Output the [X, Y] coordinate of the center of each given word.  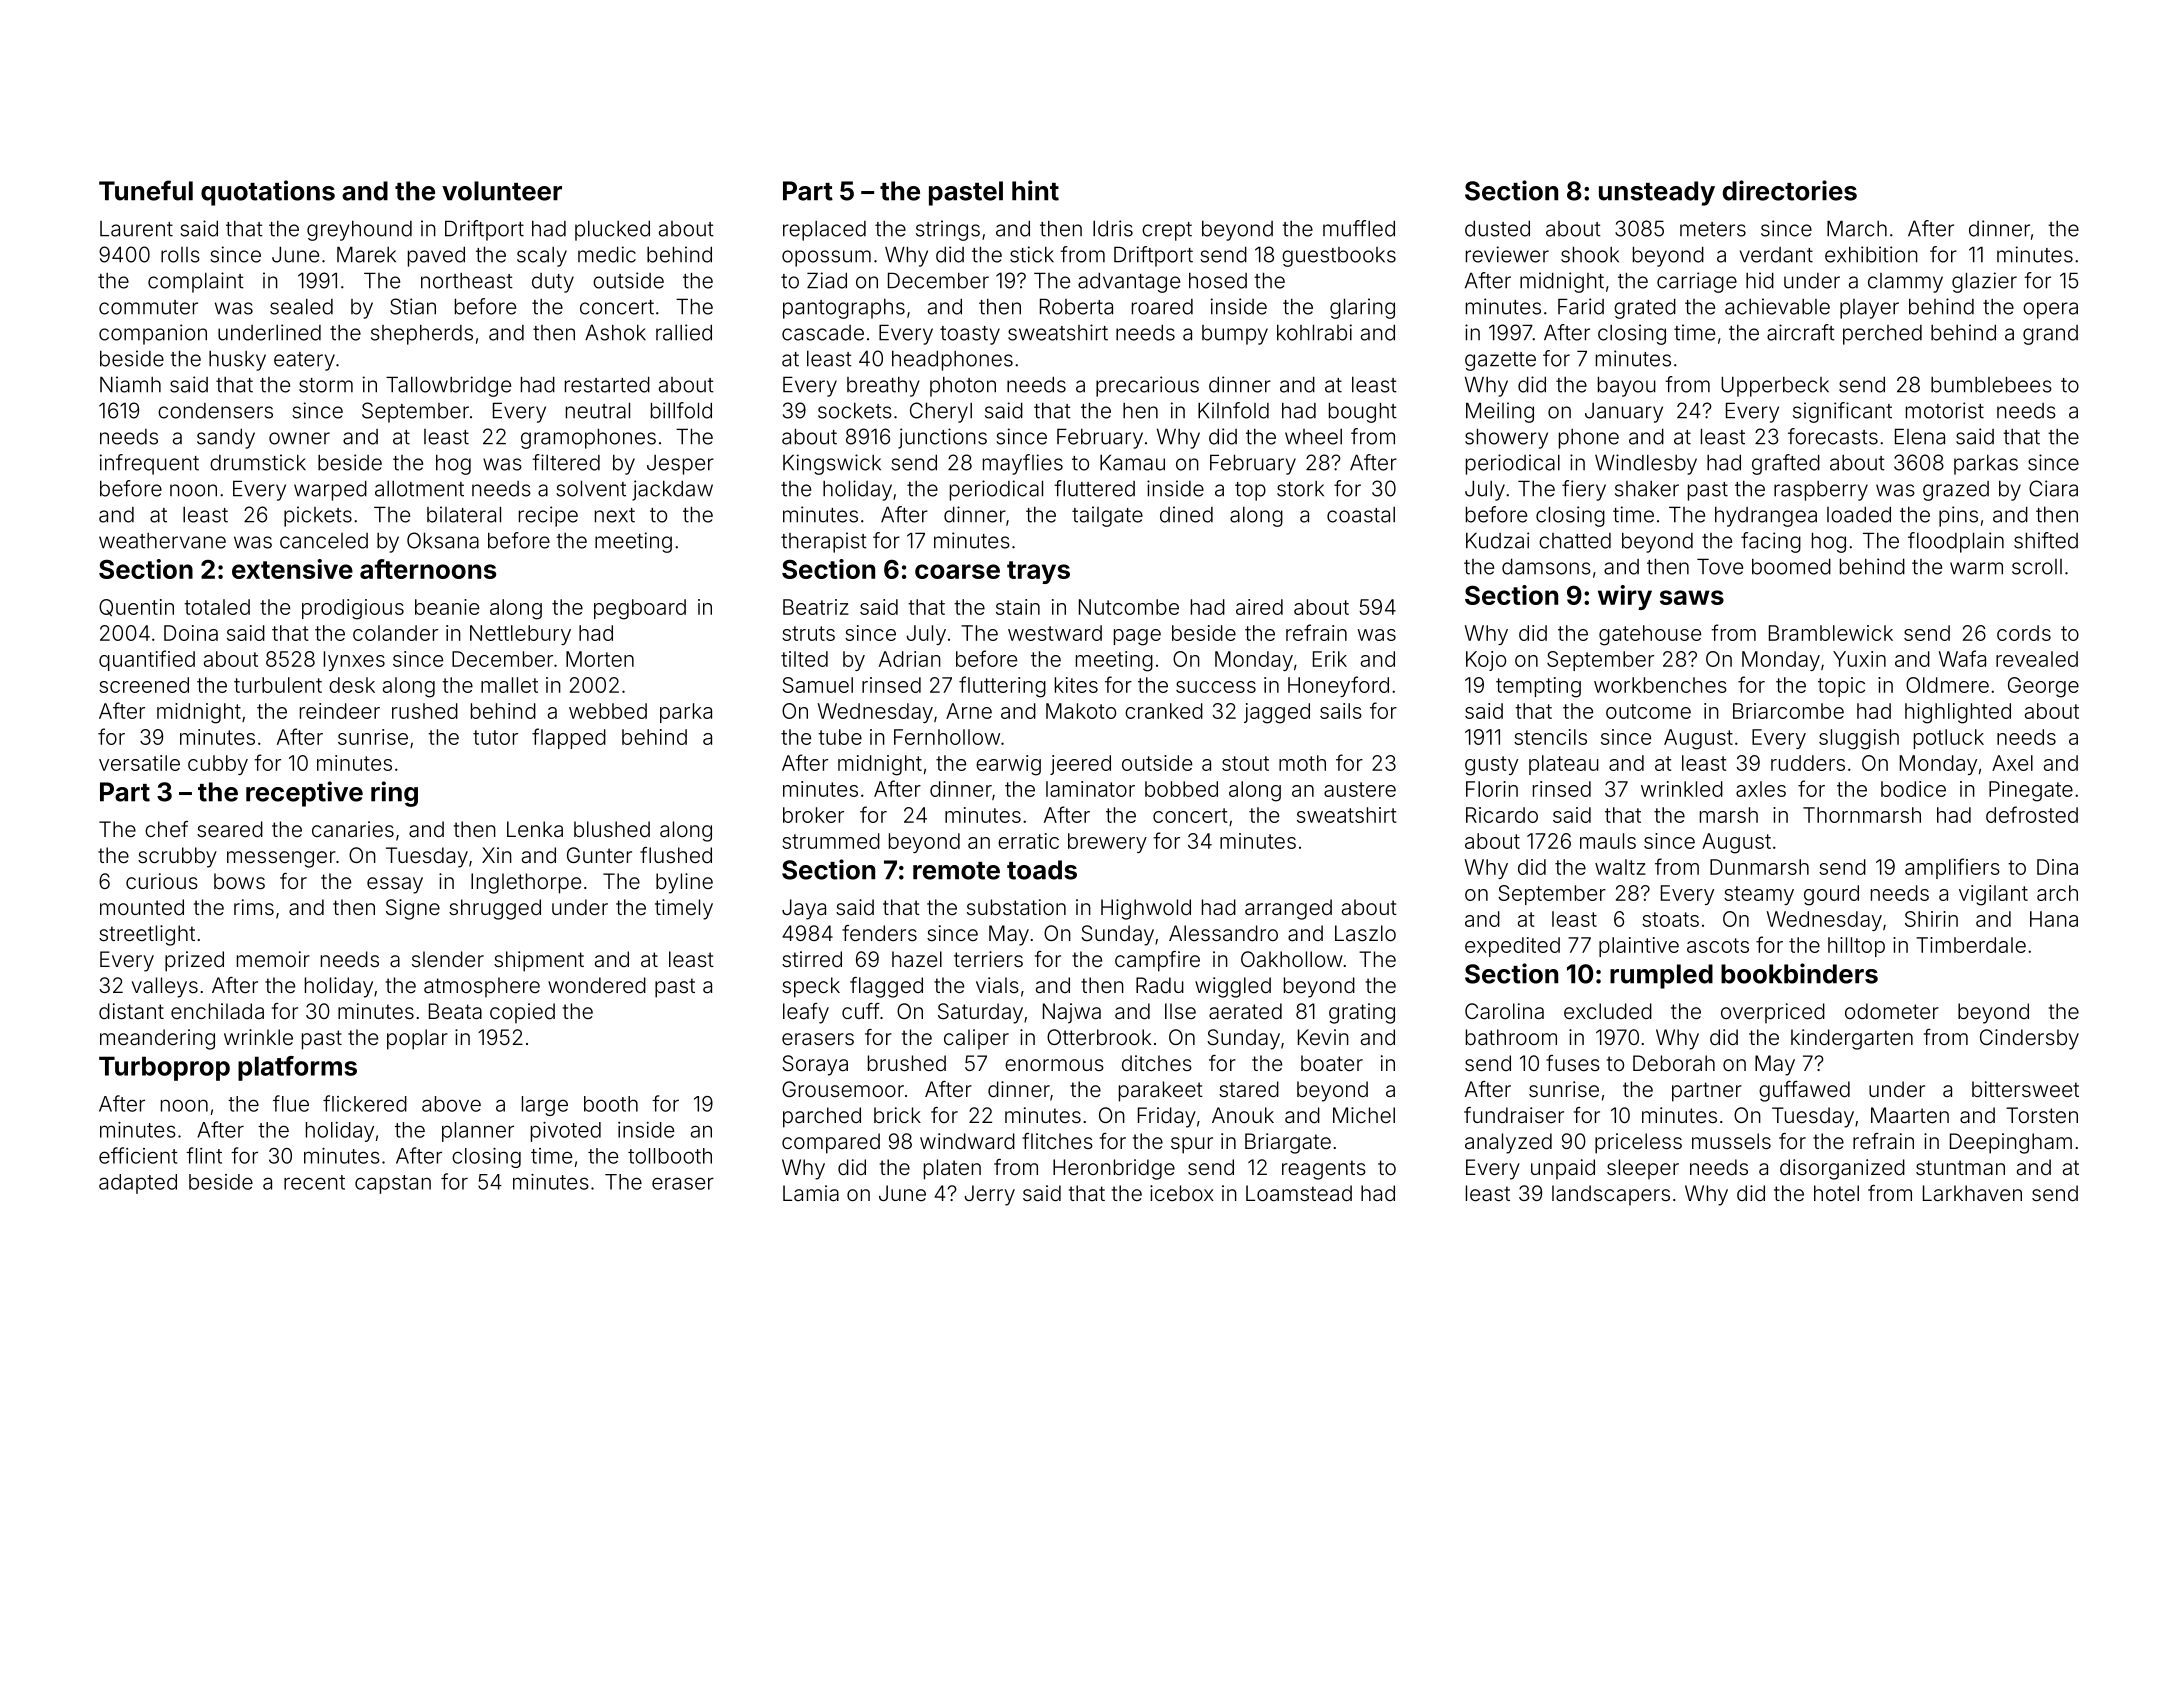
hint [1035, 190]
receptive [304, 794]
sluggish [1859, 739]
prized [194, 961]
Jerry [989, 1195]
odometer [1892, 1011]
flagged [886, 987]
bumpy [1235, 335]
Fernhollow [947, 737]
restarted [607, 384]
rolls [180, 255]
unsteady [1657, 193]
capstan [393, 1184]
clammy [1905, 283]
